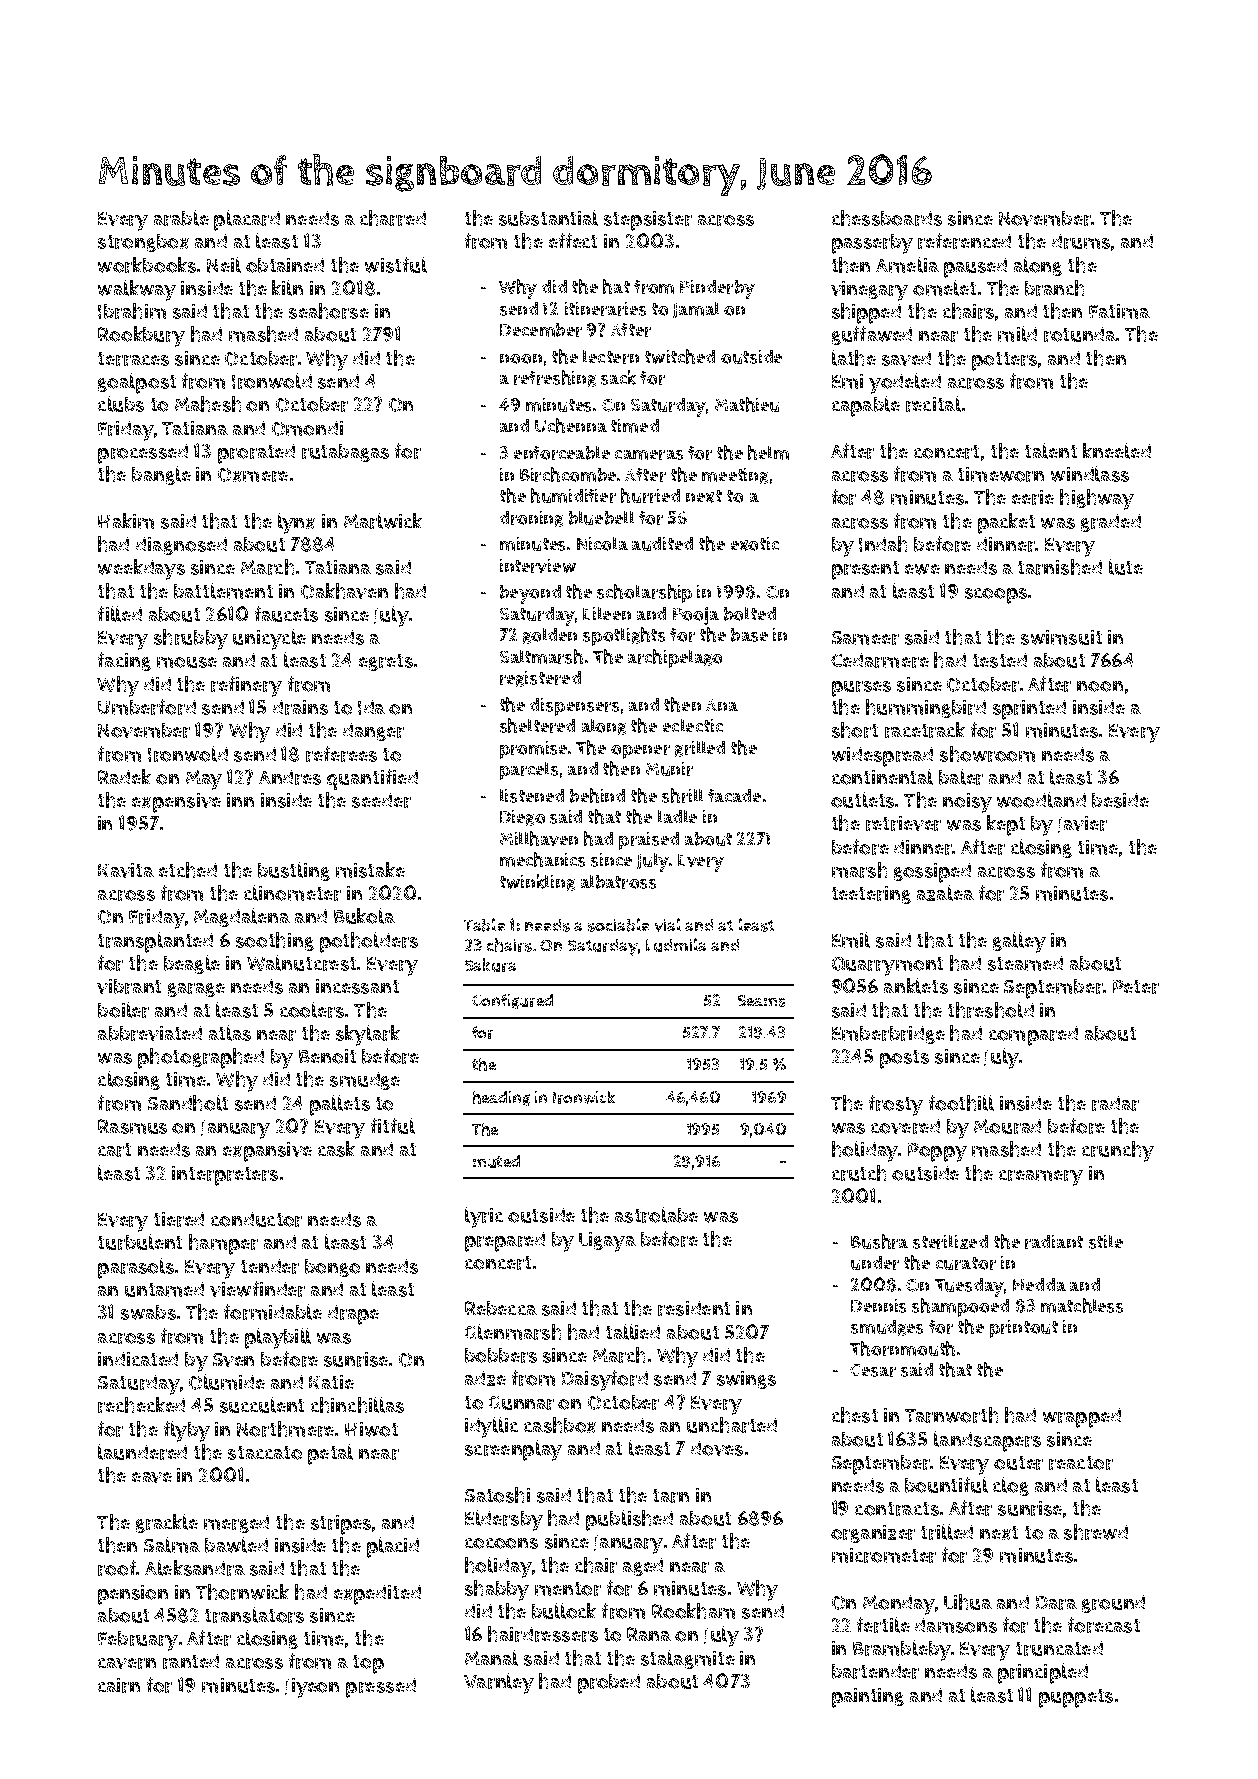 The height and width of the screenshot is (1779, 1258). What do you see at coordinates (854, 358) in the screenshot?
I see `lathe` at bounding box center [854, 358].
